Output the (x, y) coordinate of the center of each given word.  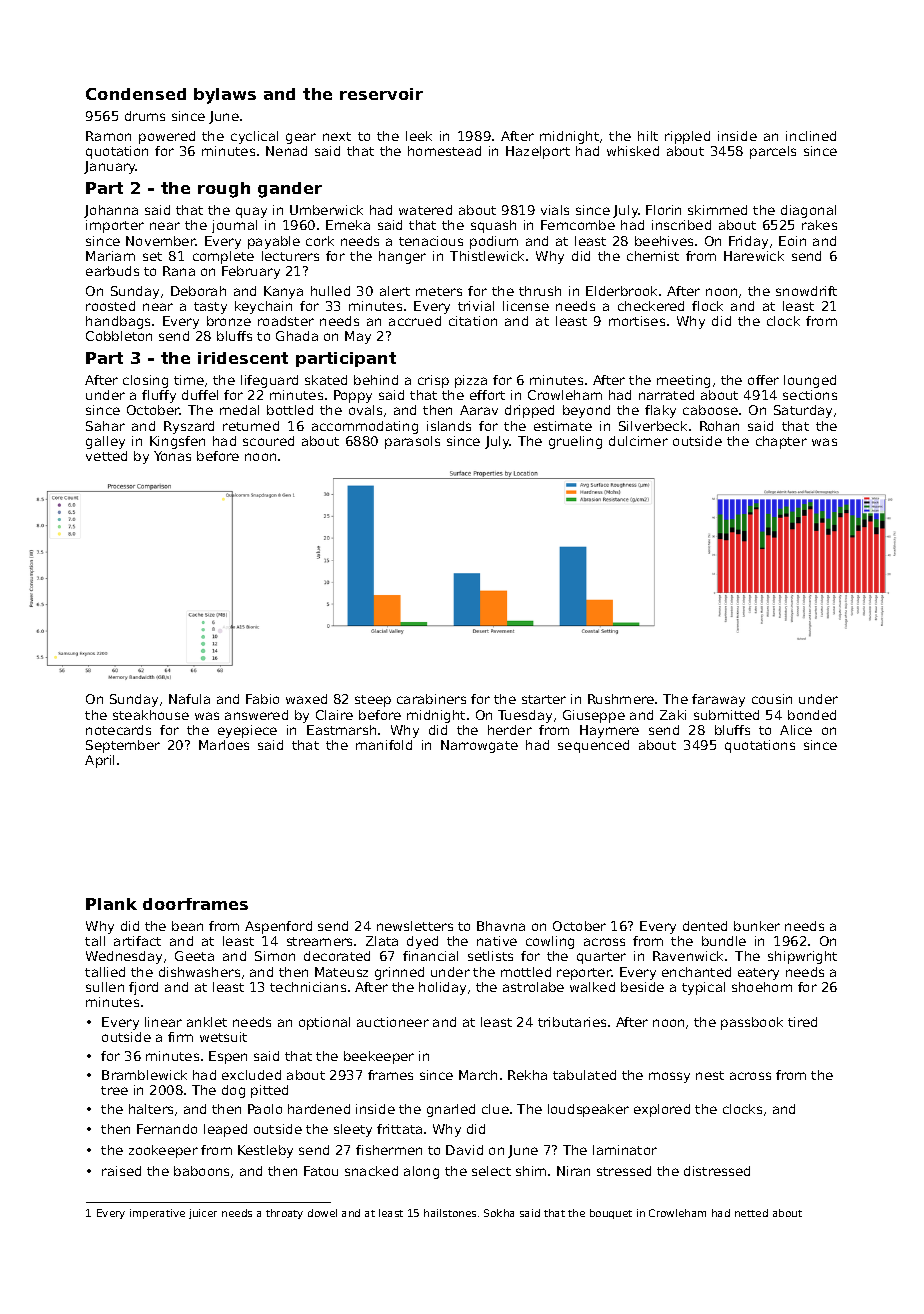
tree (114, 1090)
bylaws (225, 96)
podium (494, 242)
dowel (322, 1213)
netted (751, 1213)
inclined (811, 136)
